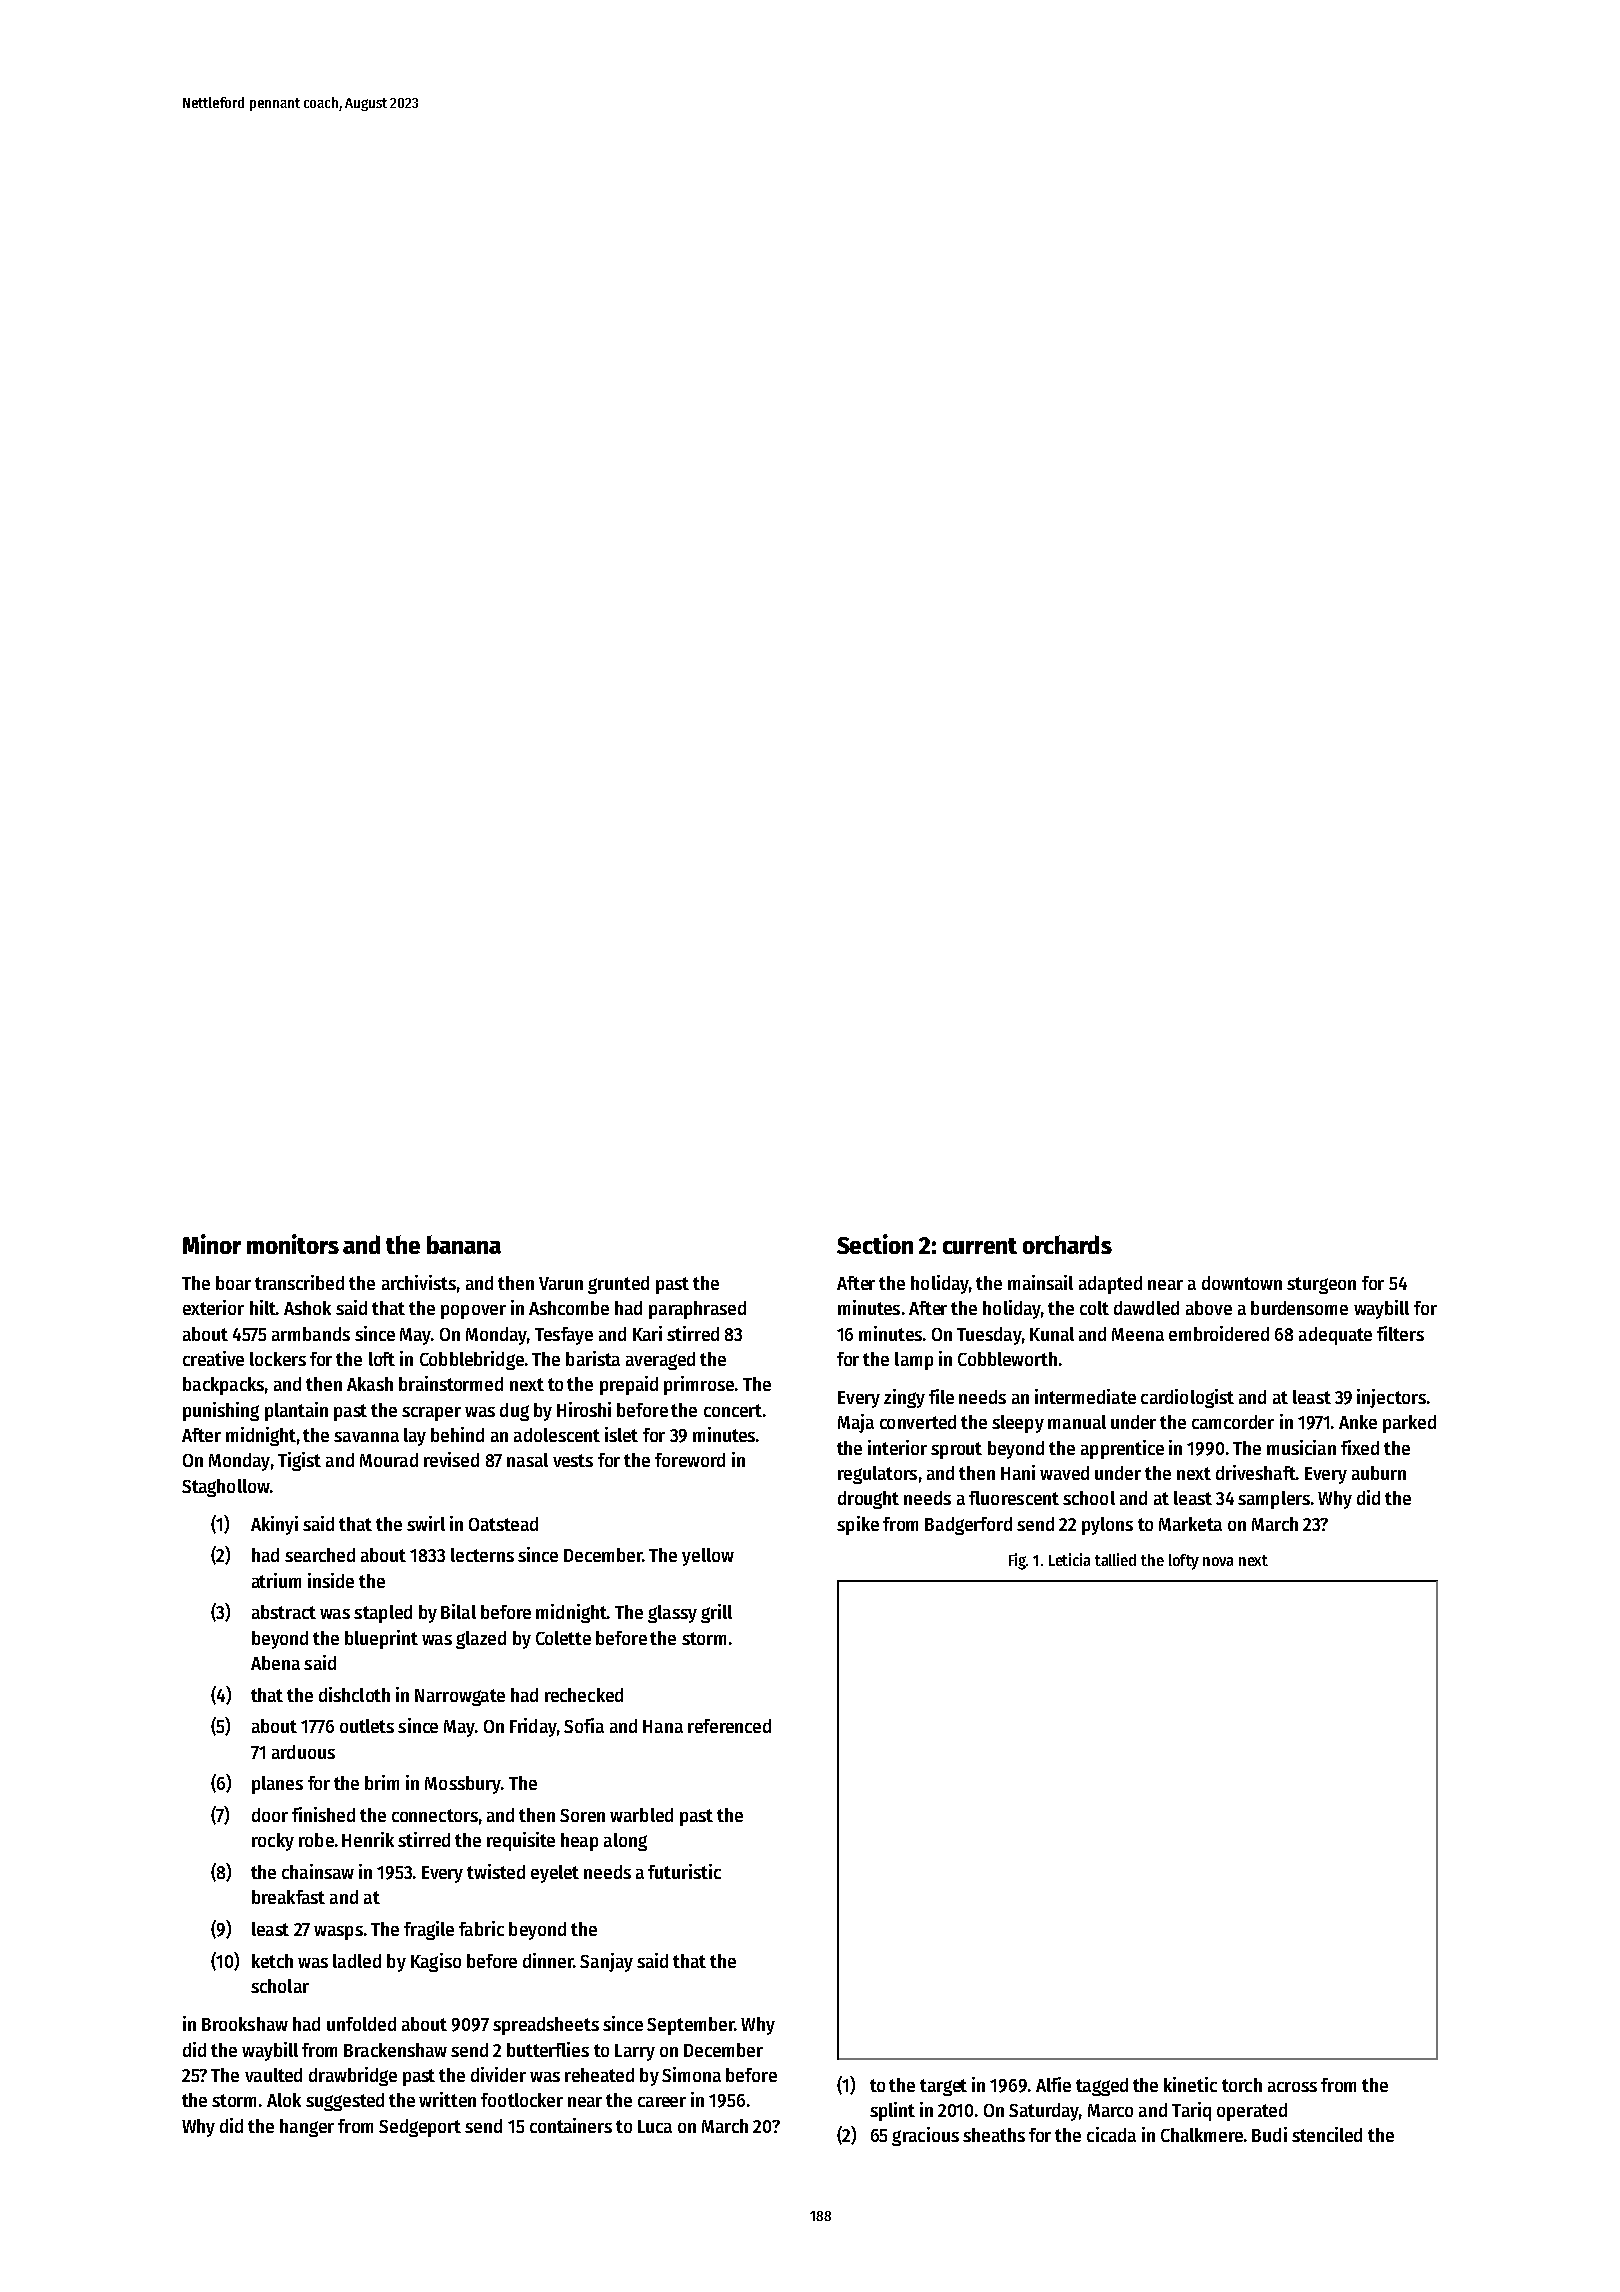 The height and width of the page is (2292, 1620). What do you see at coordinates (875, 1244) in the page?
I see `Section` at bounding box center [875, 1244].
